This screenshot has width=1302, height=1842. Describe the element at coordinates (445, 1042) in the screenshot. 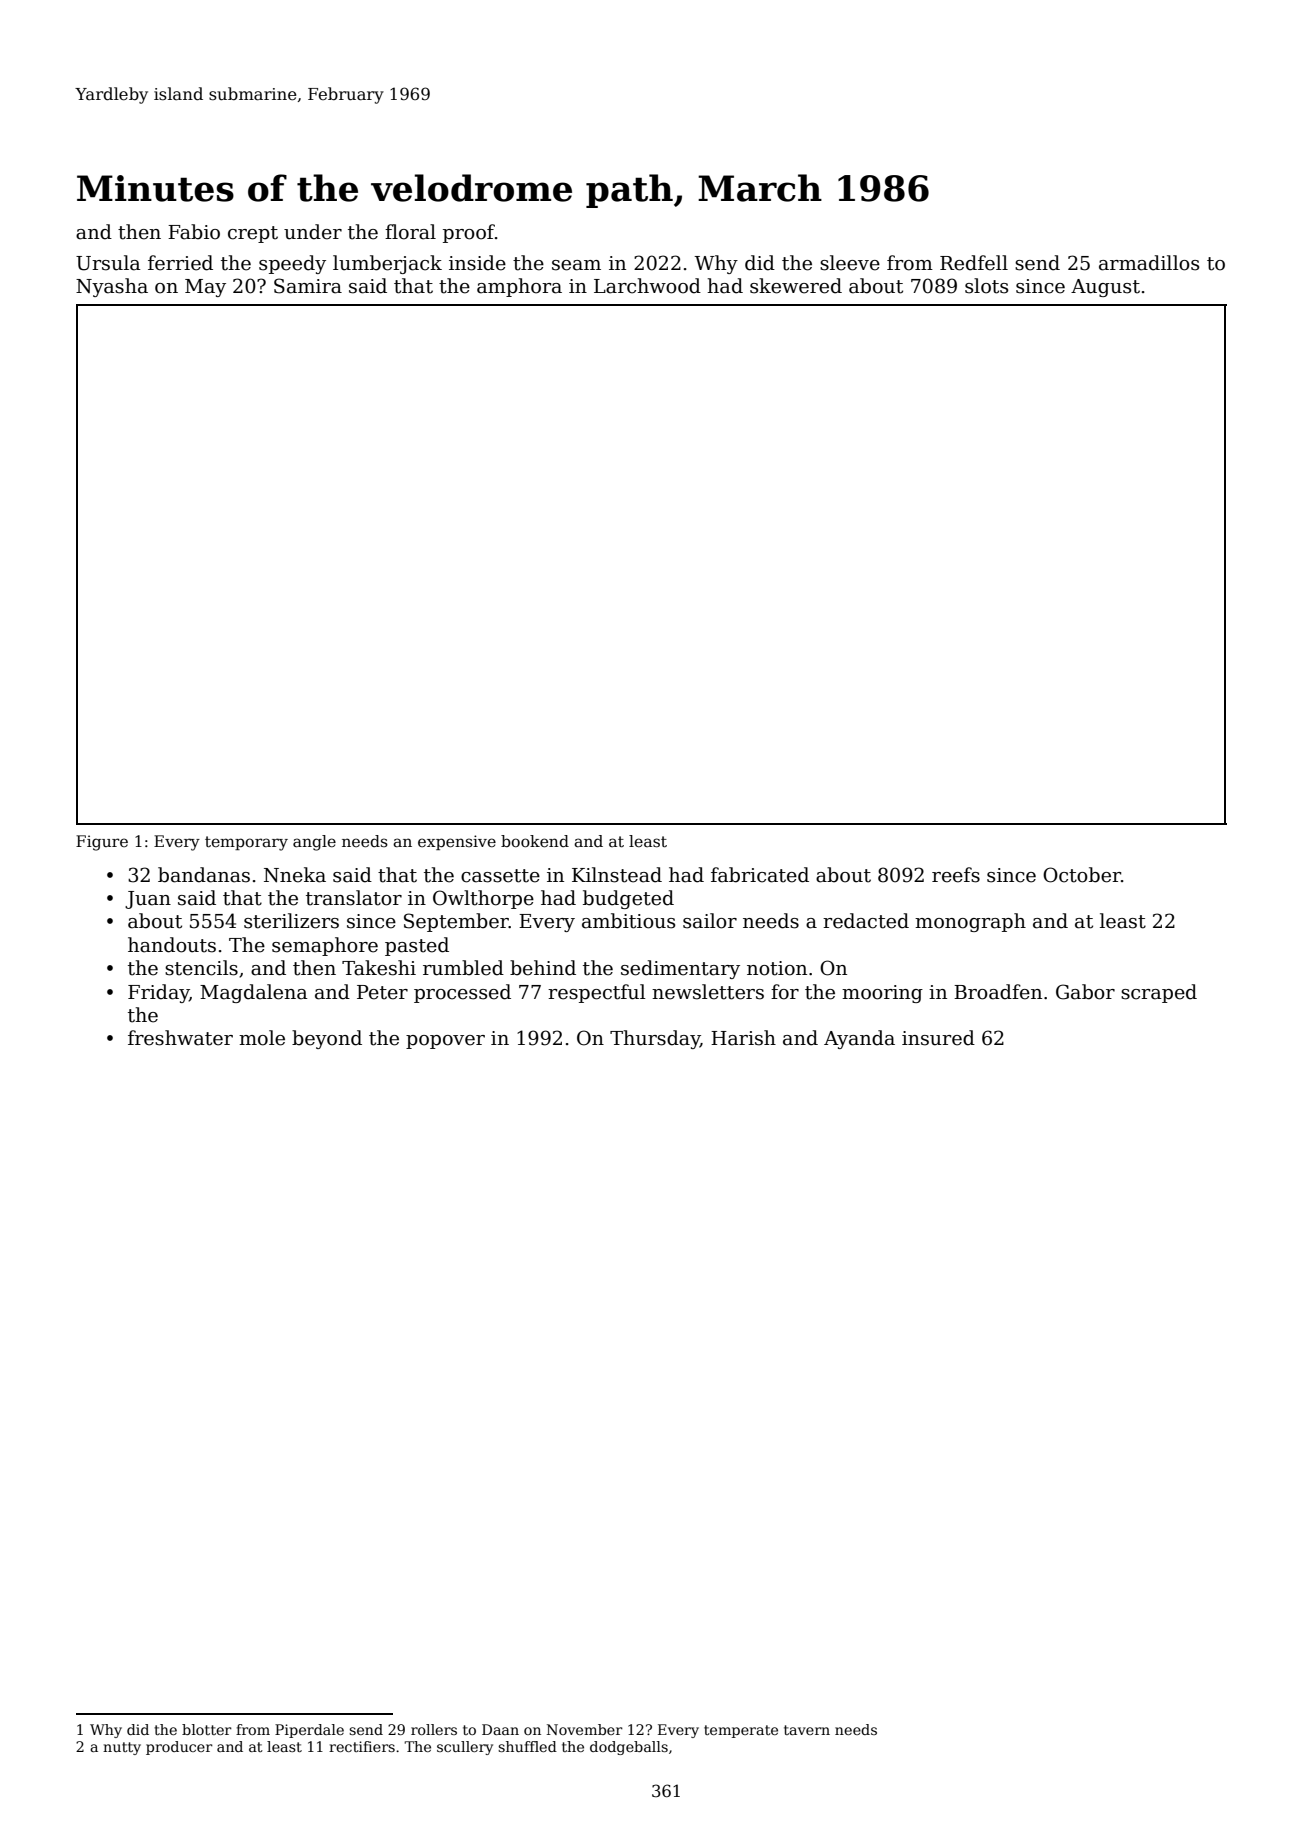

I see `popover` at that location.
